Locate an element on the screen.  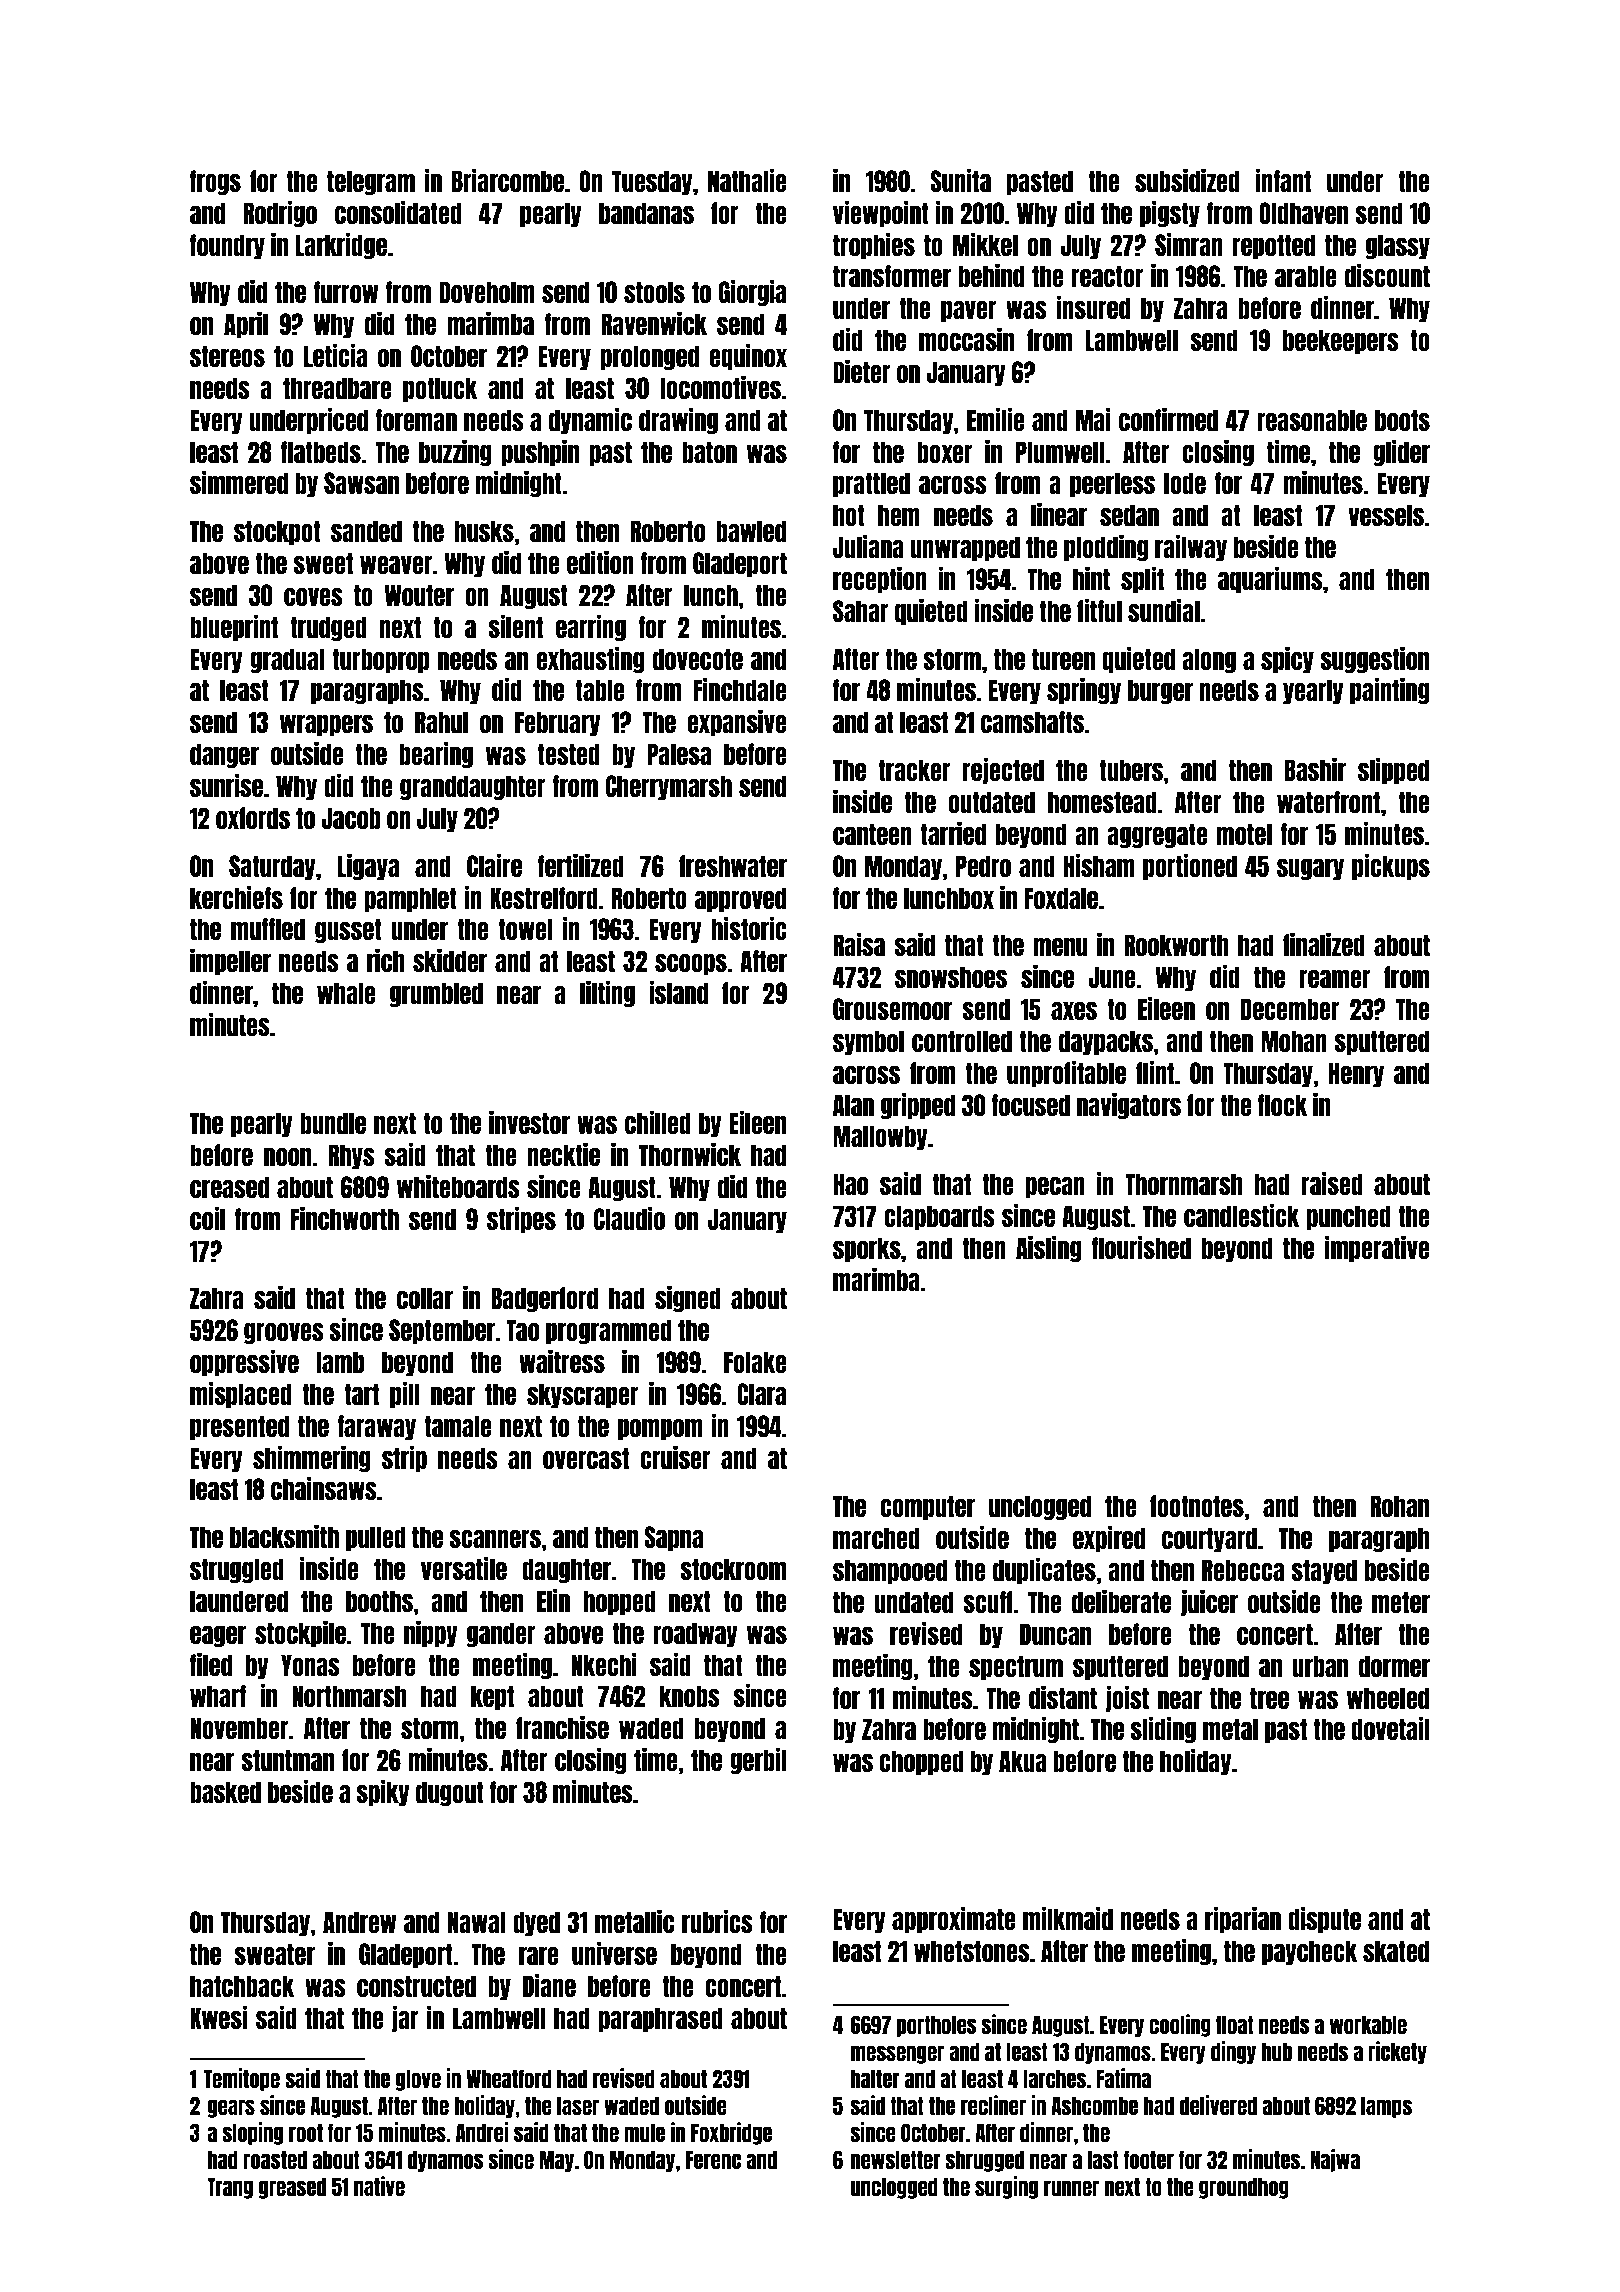
coil is located at coordinates (207, 1218).
